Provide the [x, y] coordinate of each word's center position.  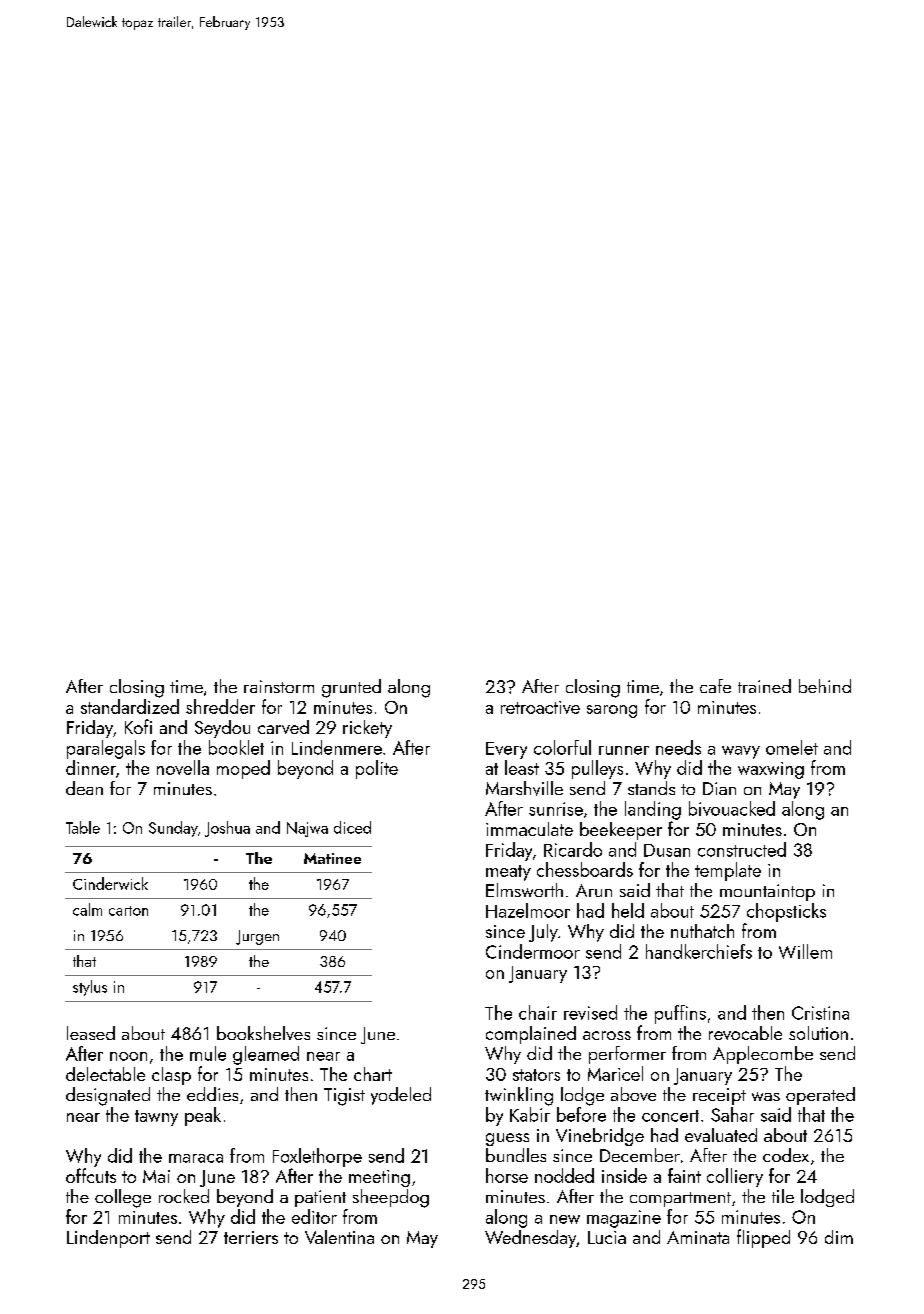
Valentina [339, 1237]
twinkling [519, 1096]
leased [91, 1033]
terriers [251, 1237]
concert [670, 1116]
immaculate [529, 829]
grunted [351, 688]
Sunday [173, 829]
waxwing [771, 770]
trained [764, 686]
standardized [130, 706]
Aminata [698, 1237]
